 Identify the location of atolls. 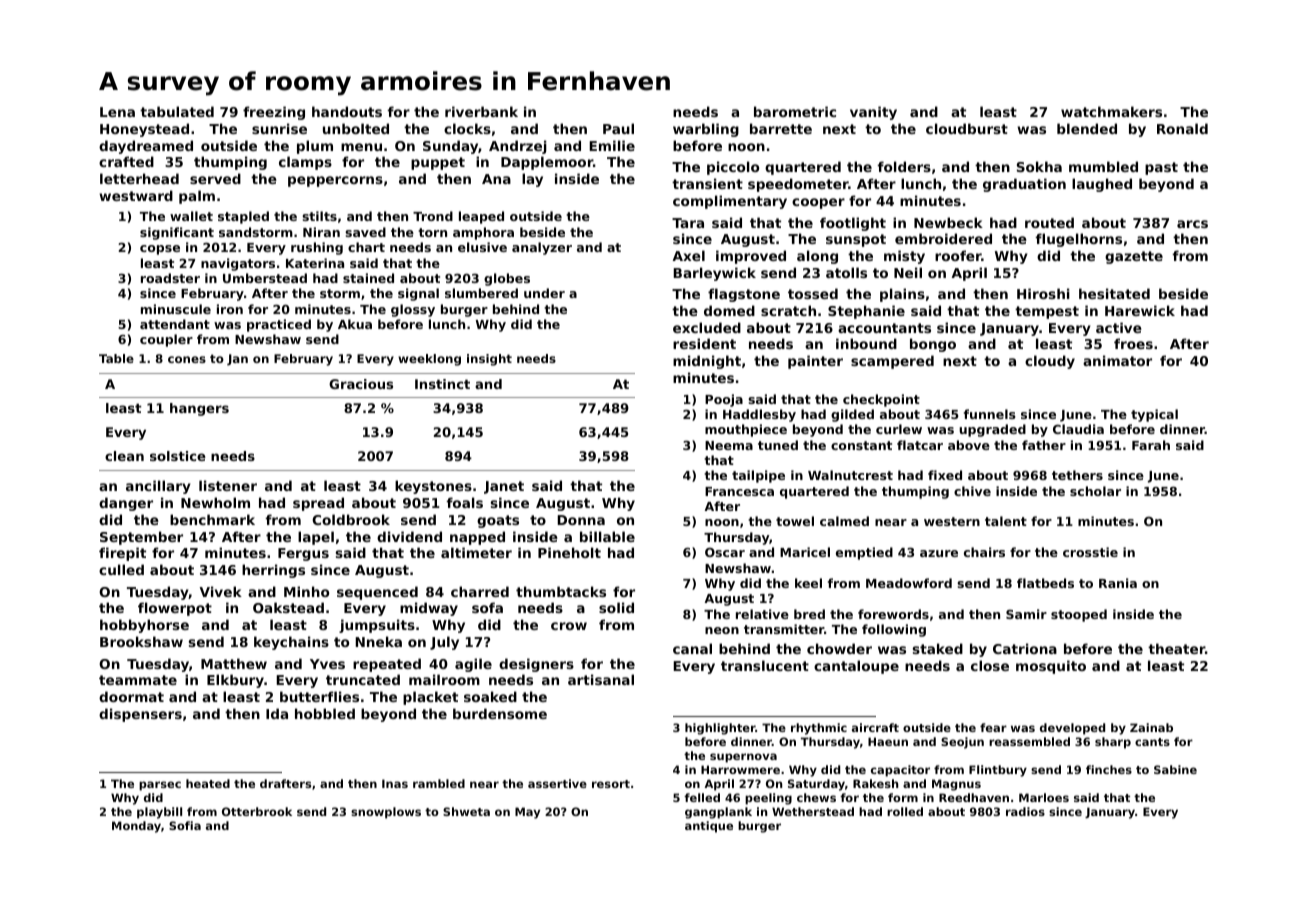
(846, 272).
